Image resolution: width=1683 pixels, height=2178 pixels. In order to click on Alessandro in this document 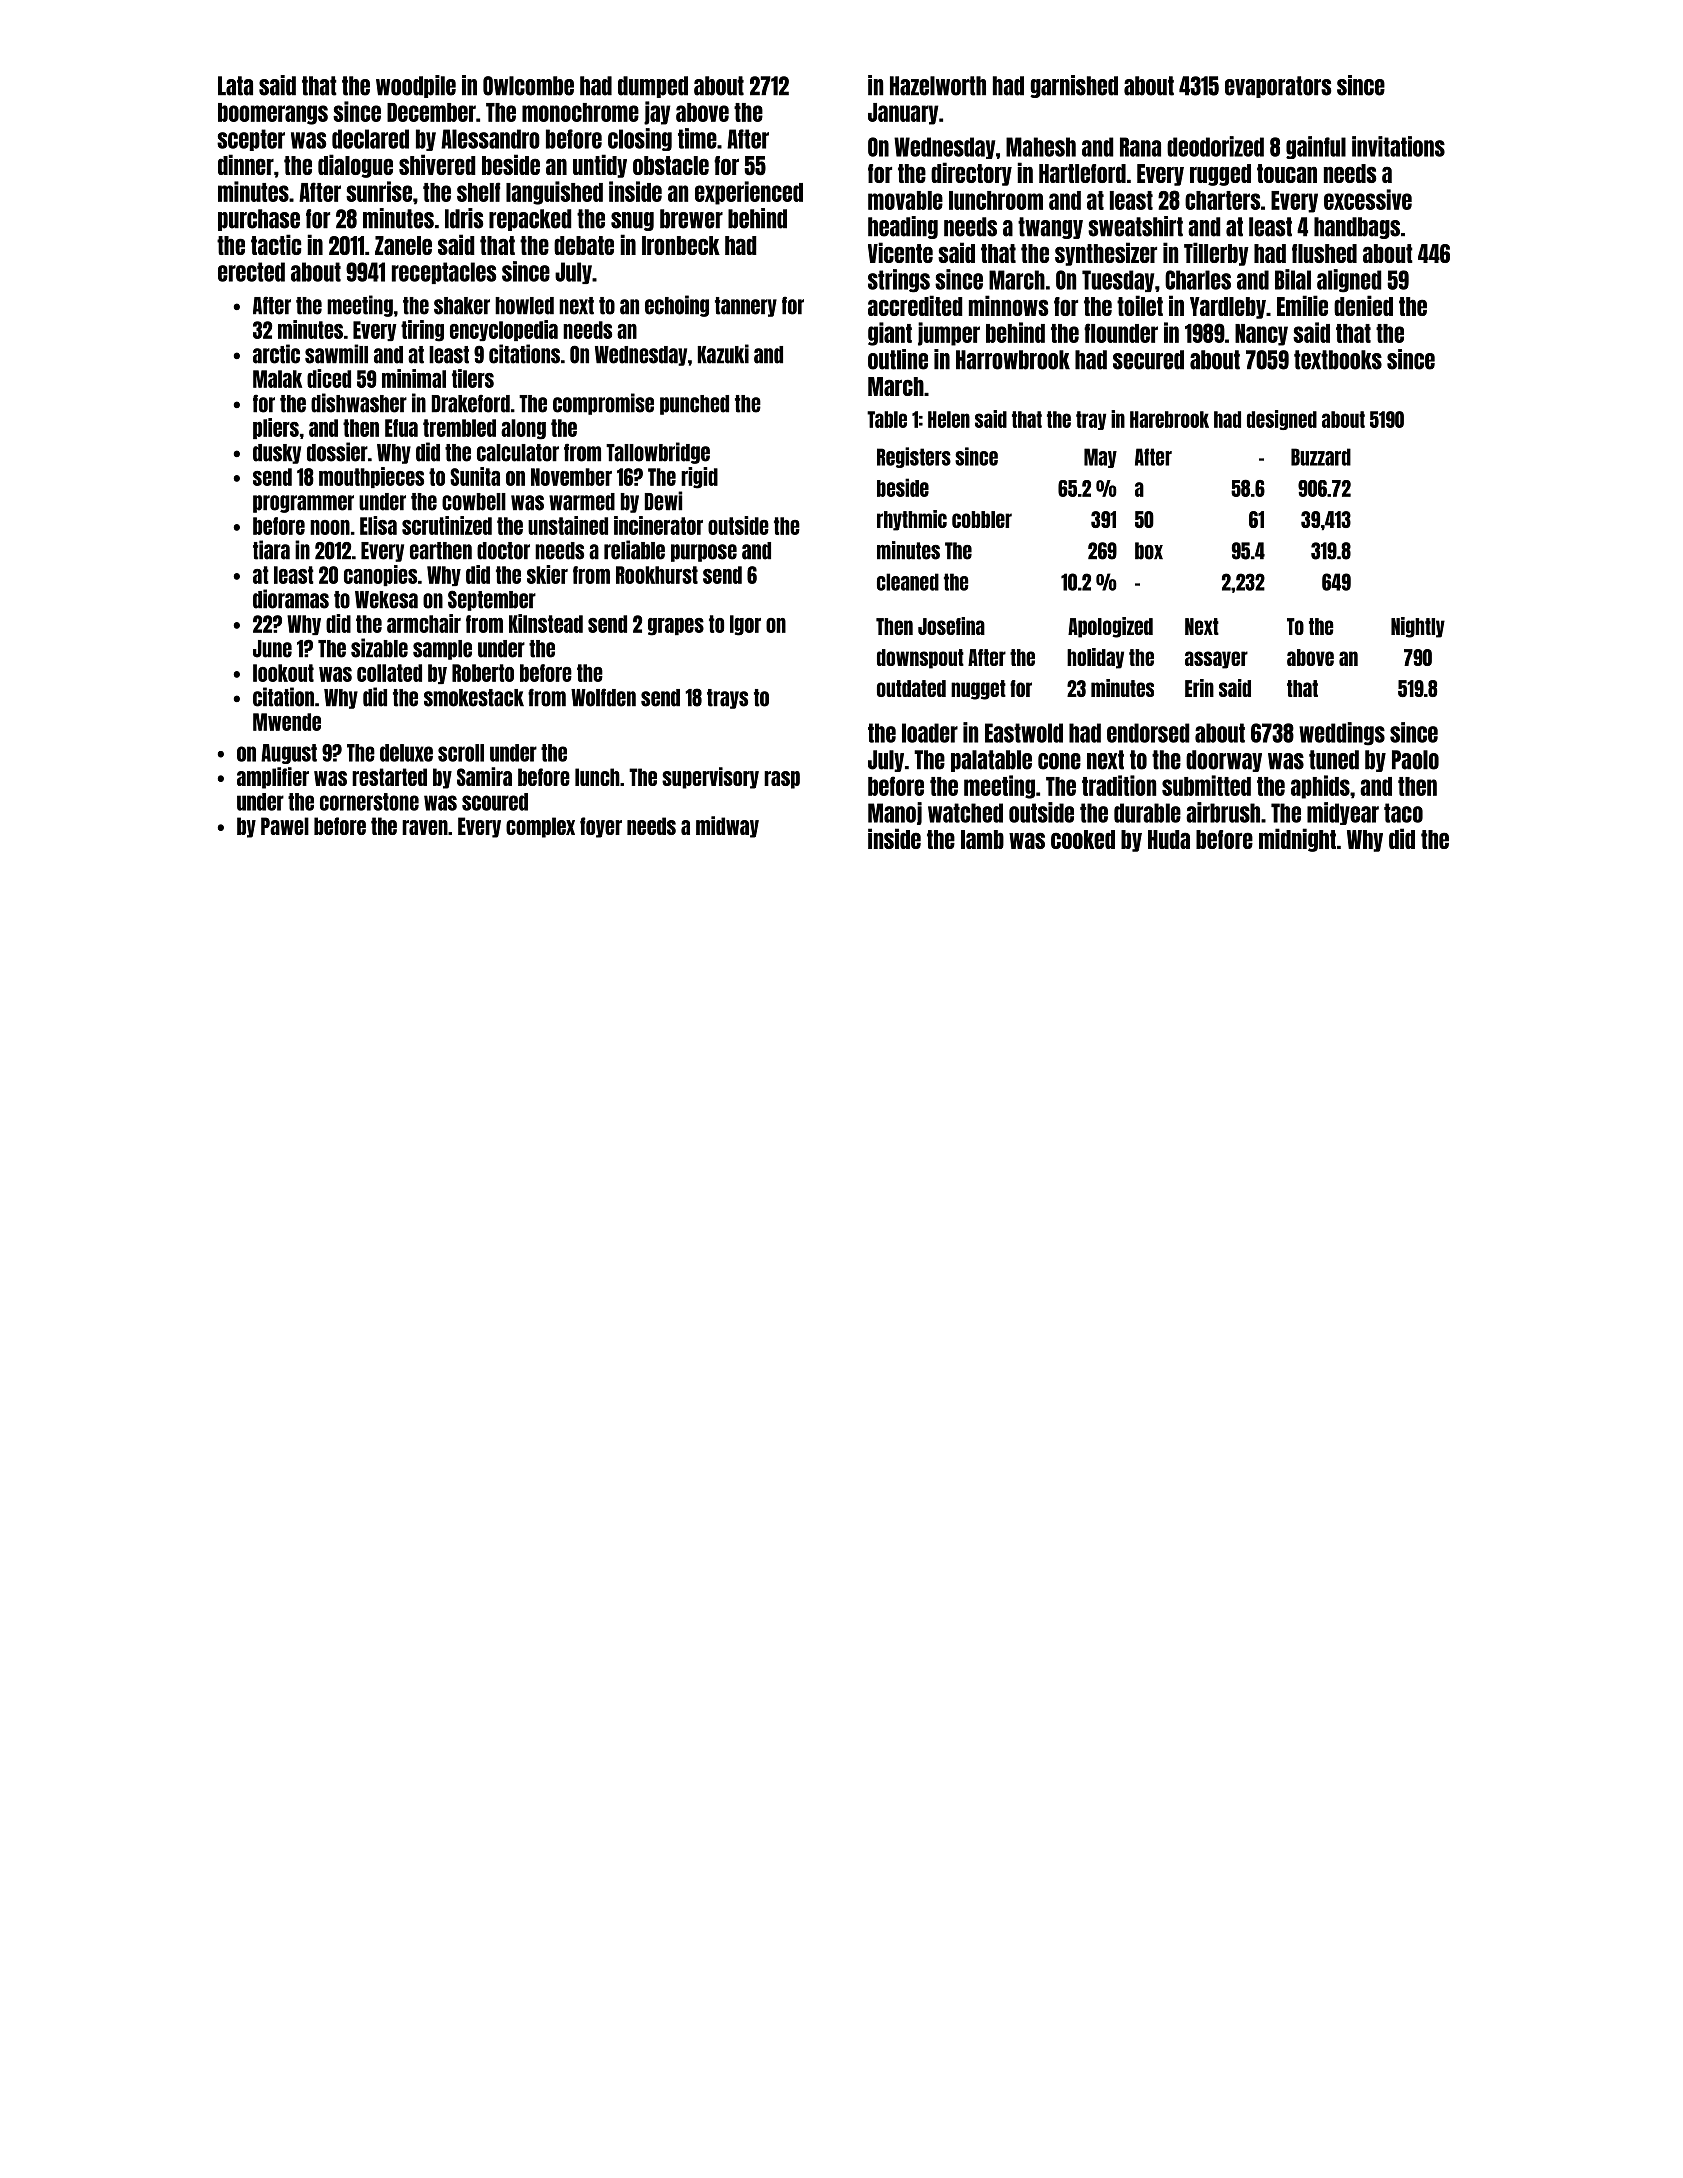, I will do `click(490, 139)`.
